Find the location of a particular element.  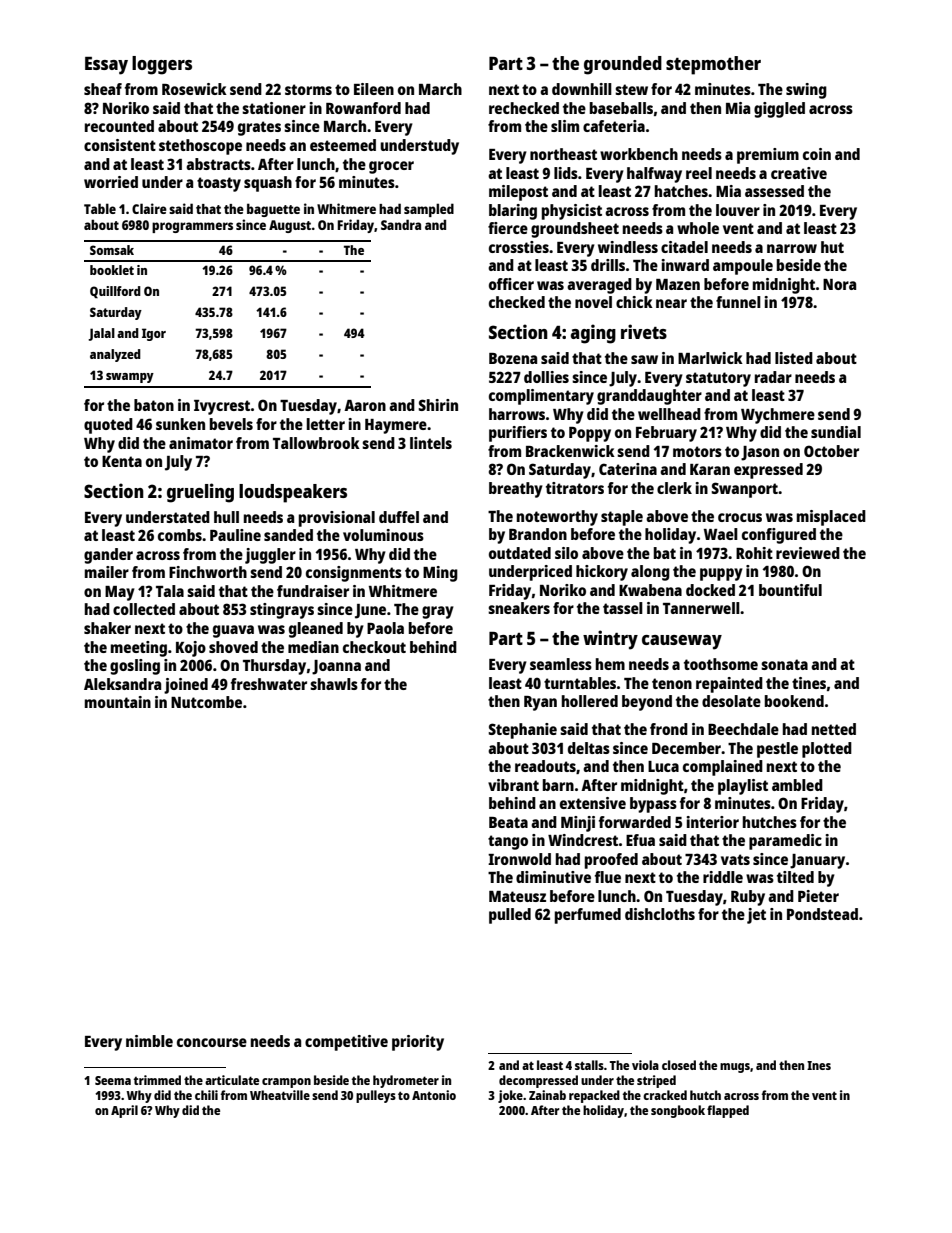

citadel is located at coordinates (684, 247).
